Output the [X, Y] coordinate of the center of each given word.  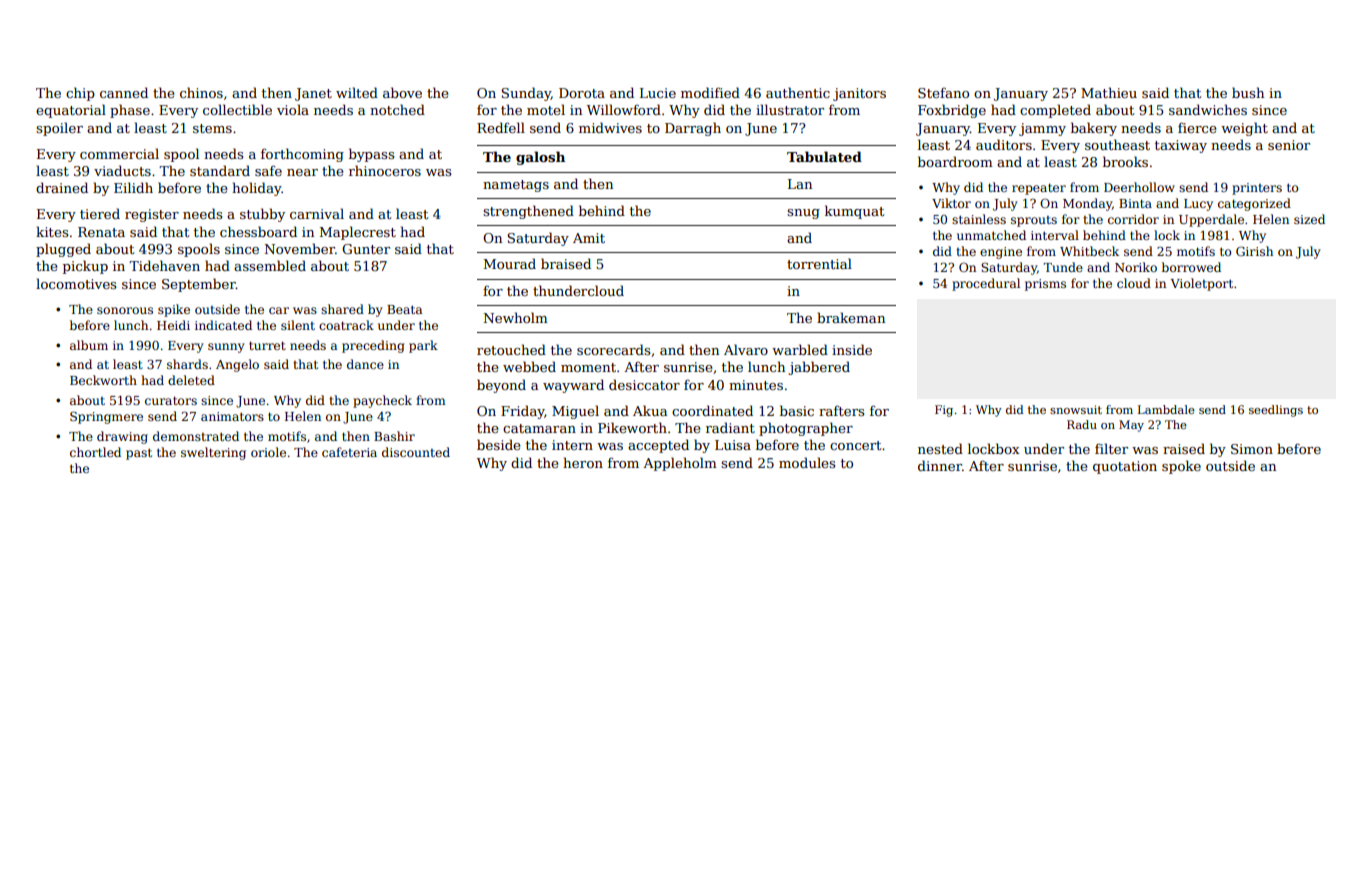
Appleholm [680, 464]
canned [124, 92]
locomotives [76, 283]
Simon [1252, 449]
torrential [819, 263]
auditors [1004, 144]
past [139, 454]
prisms [1045, 285]
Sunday [526, 94]
